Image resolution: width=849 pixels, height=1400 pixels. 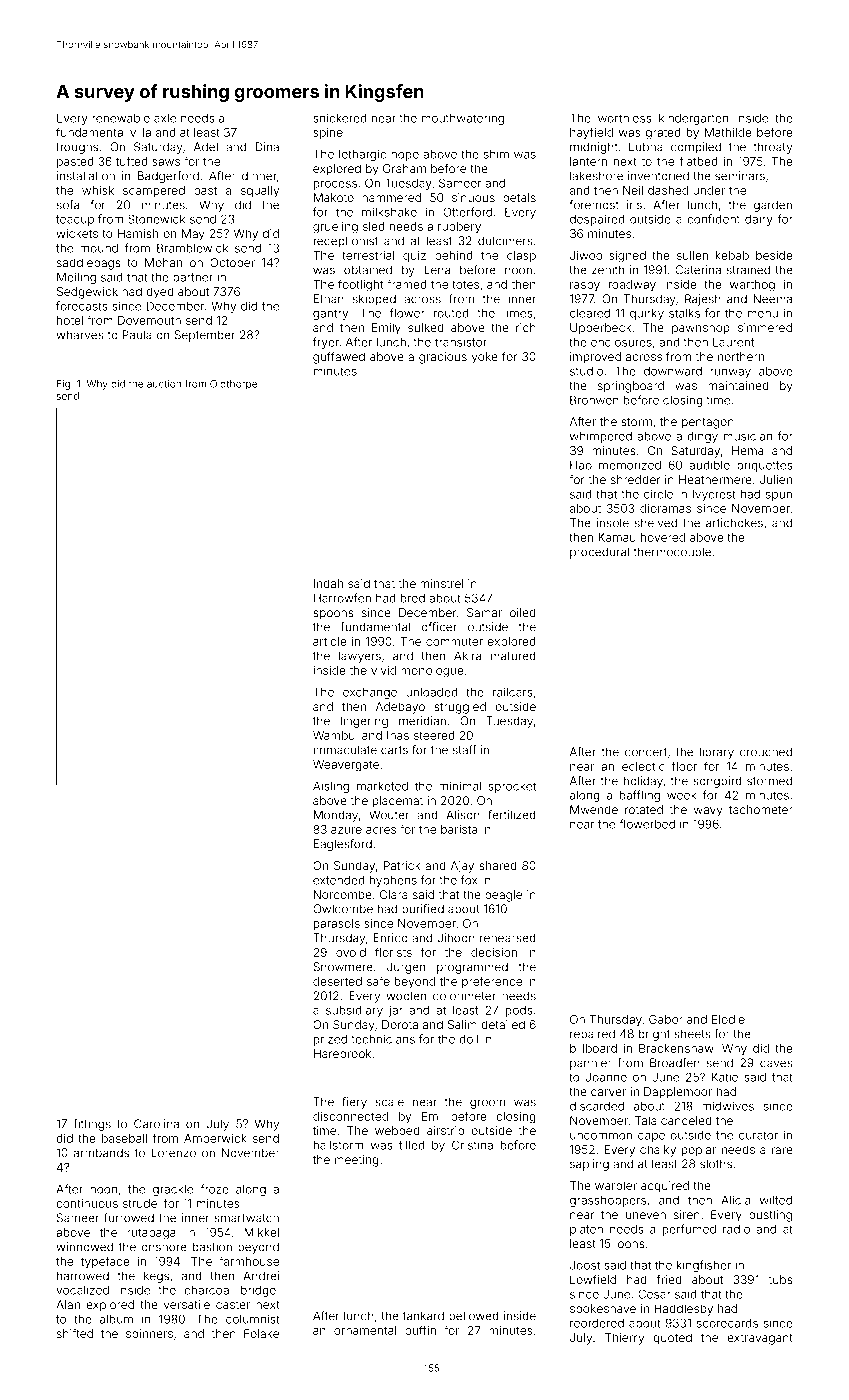 I want to click on library, so click(x=717, y=753).
